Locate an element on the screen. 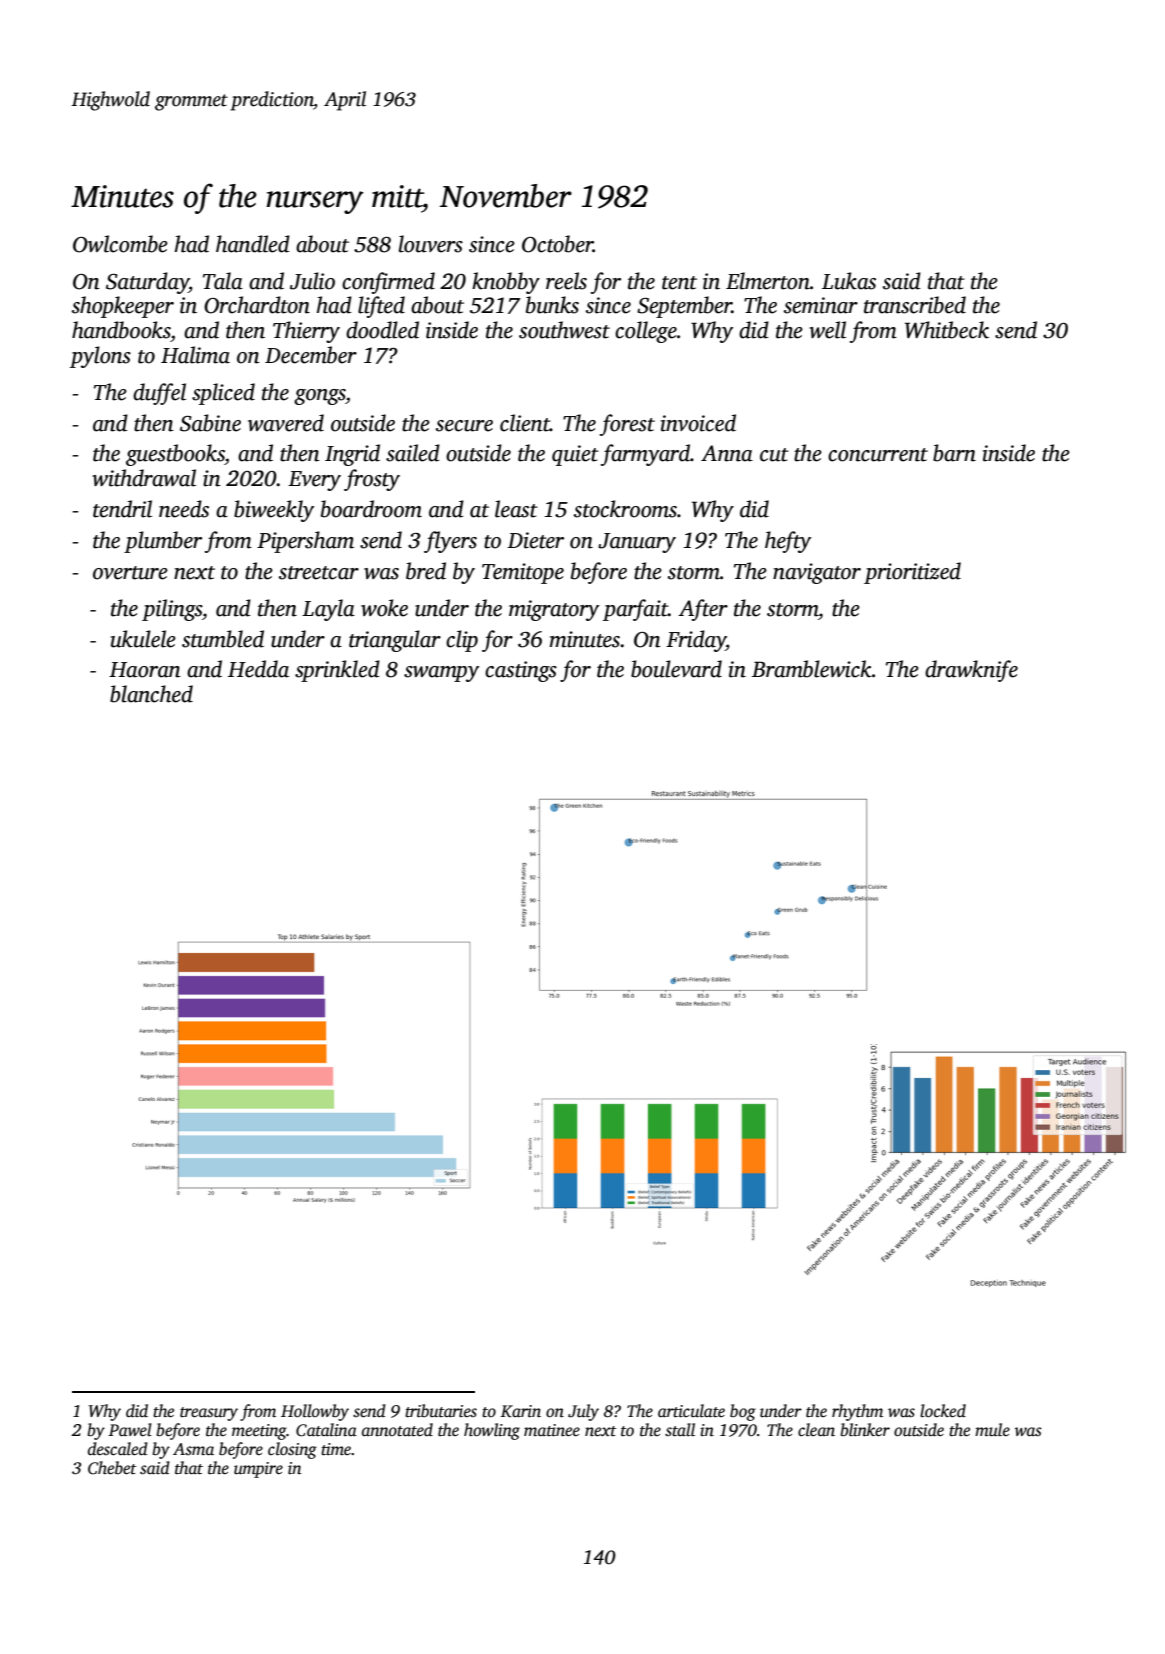 This screenshot has width=1165, height=1654. blanched is located at coordinates (151, 694).
